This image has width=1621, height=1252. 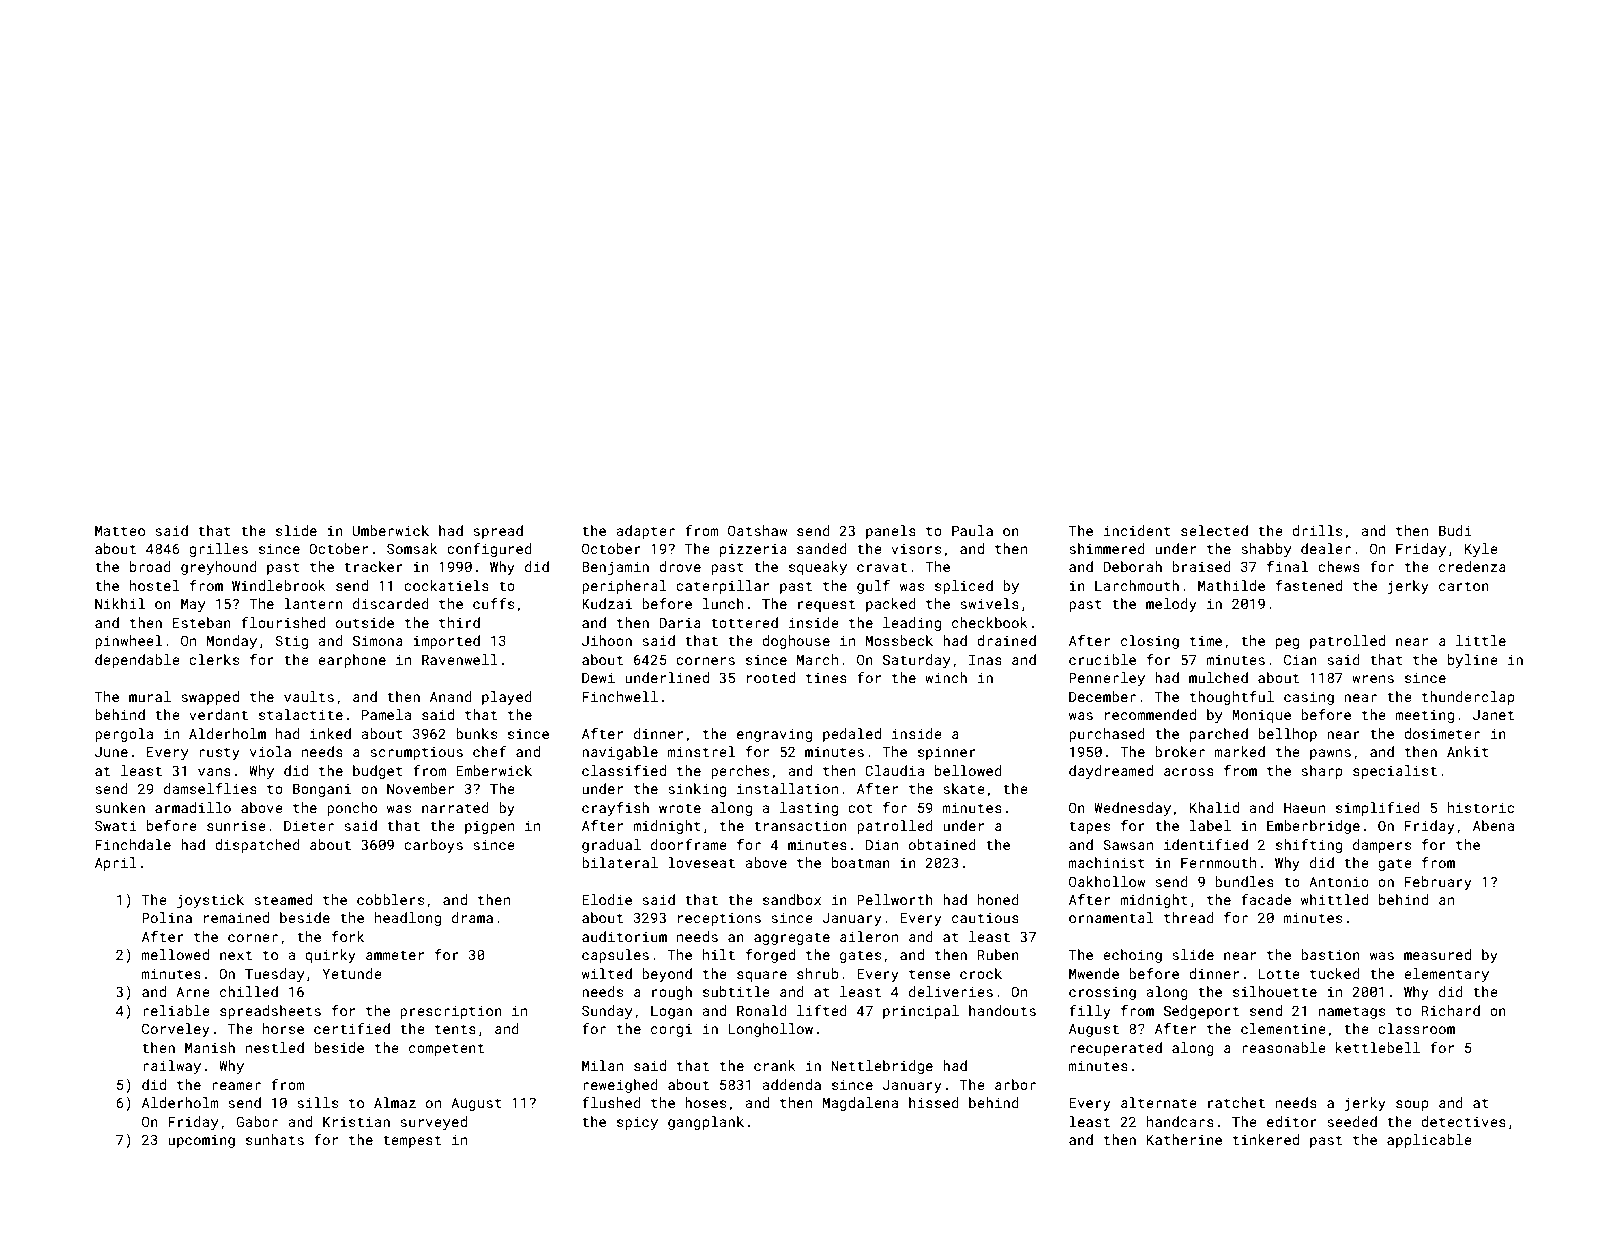 What do you see at coordinates (494, 770) in the image?
I see `Emberwick` at bounding box center [494, 770].
